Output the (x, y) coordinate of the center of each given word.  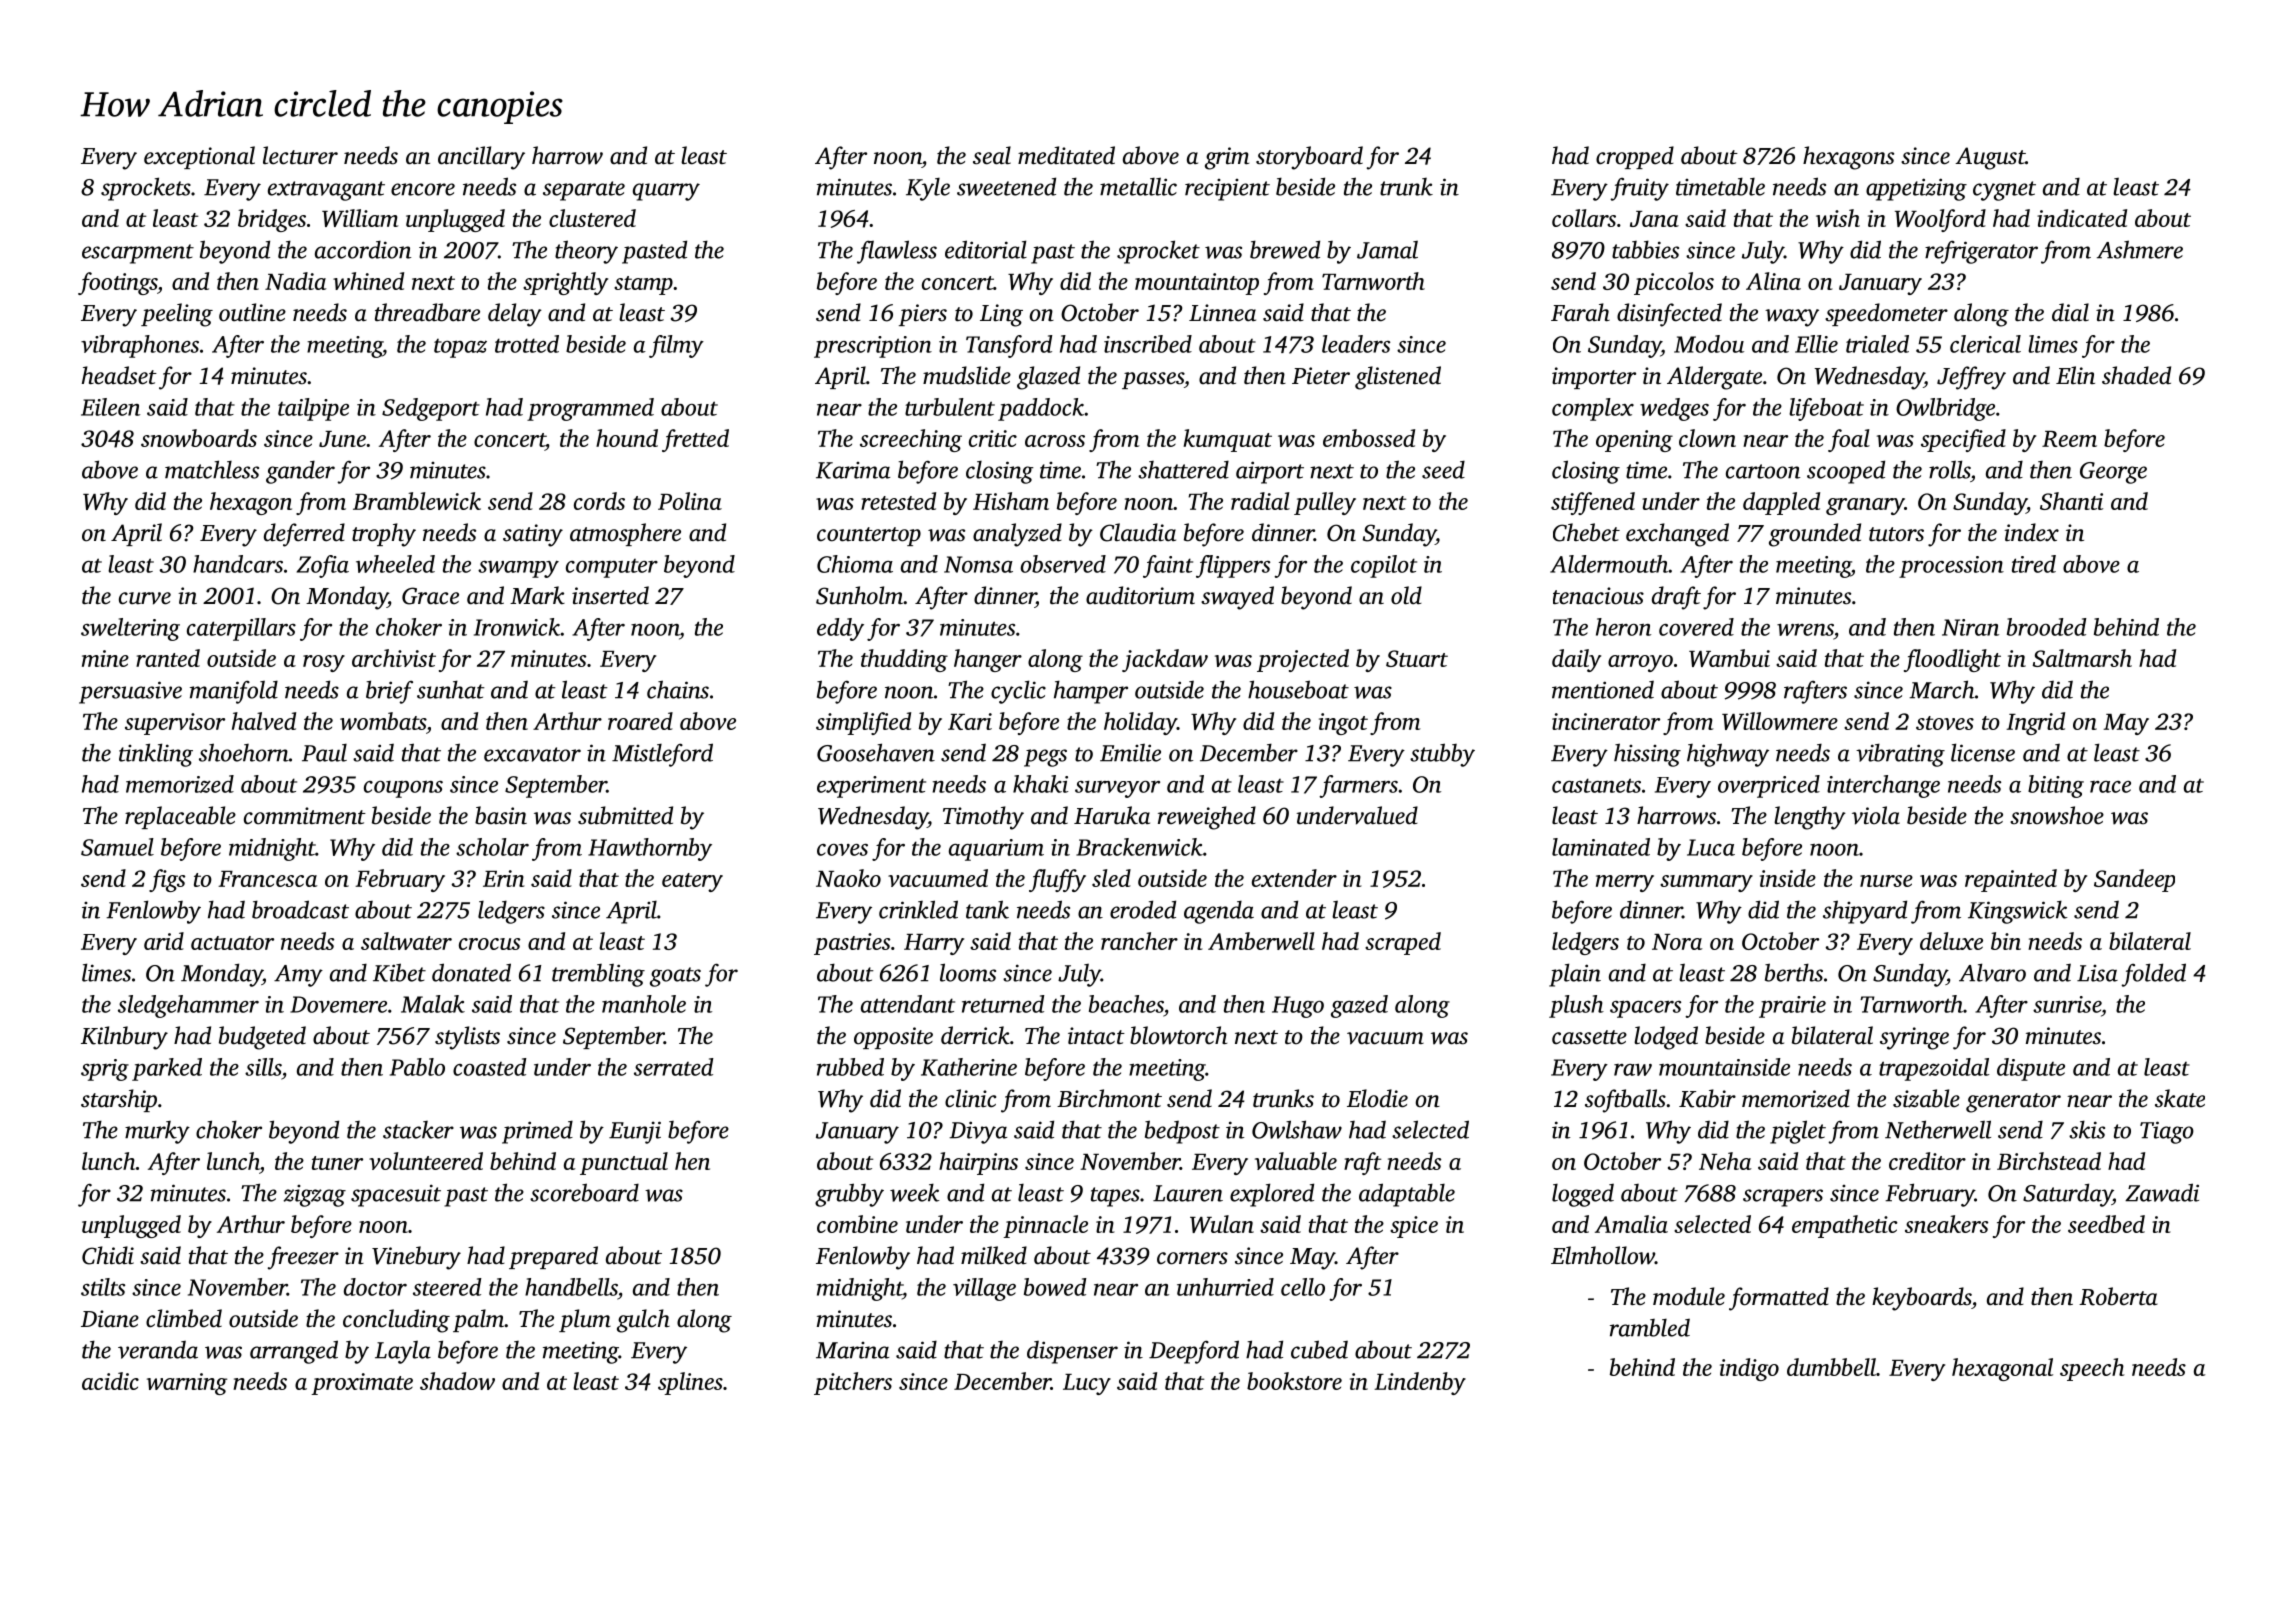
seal (992, 155)
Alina (1773, 281)
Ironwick (517, 627)
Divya (978, 1132)
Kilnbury (124, 1038)
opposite (893, 1038)
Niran (1970, 627)
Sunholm (859, 595)
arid (164, 941)
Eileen (110, 407)
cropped (1635, 157)
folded (2153, 975)
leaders (1356, 344)
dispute (2031, 1069)
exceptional (199, 157)
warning (187, 1384)
